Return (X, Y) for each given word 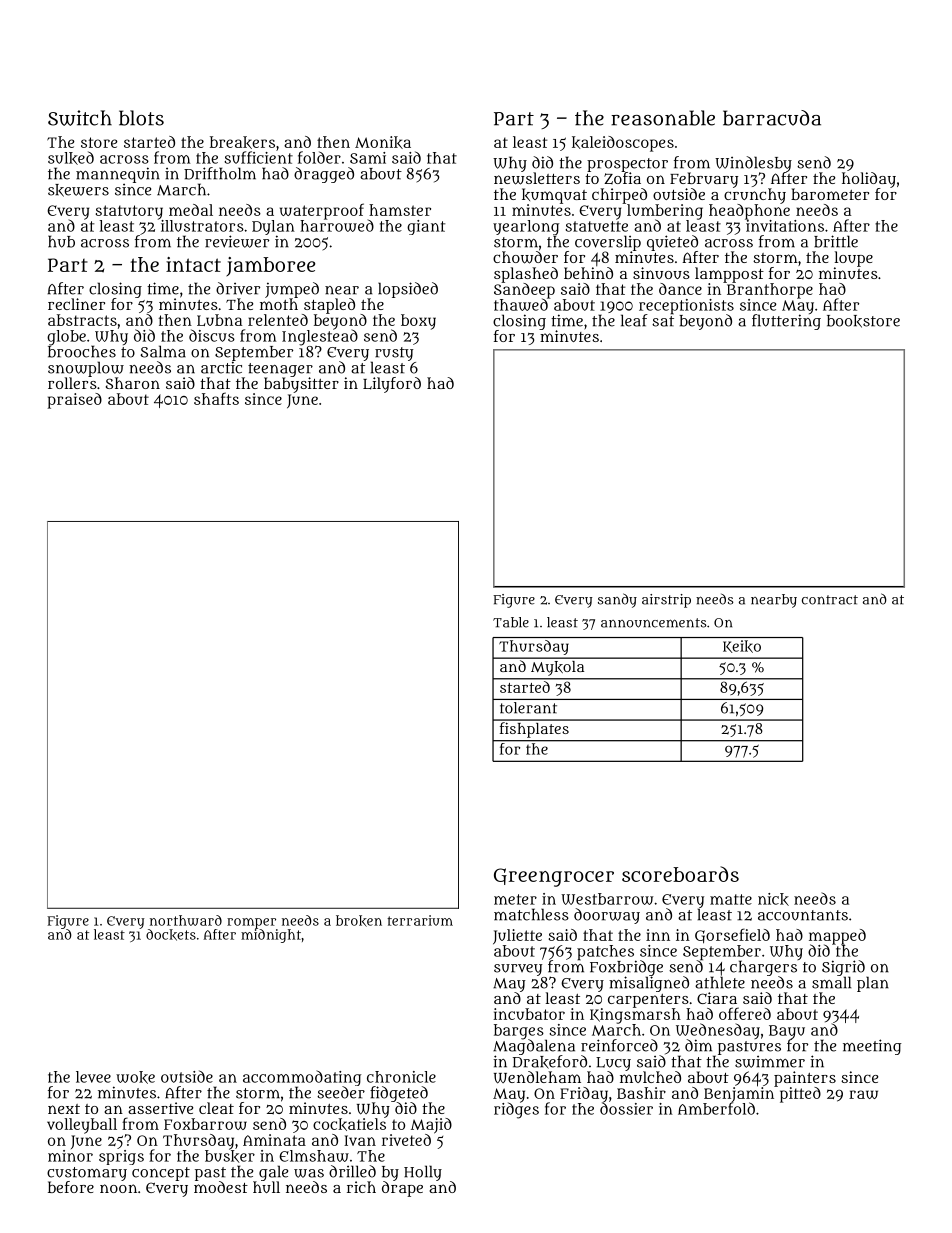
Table (511, 622)
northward (186, 920)
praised (75, 401)
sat (663, 321)
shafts (216, 398)
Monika (383, 142)
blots (141, 118)
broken (359, 921)
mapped (837, 937)
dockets (171, 935)
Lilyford (392, 385)
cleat (216, 1108)
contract (830, 600)
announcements (654, 623)
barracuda (772, 118)
